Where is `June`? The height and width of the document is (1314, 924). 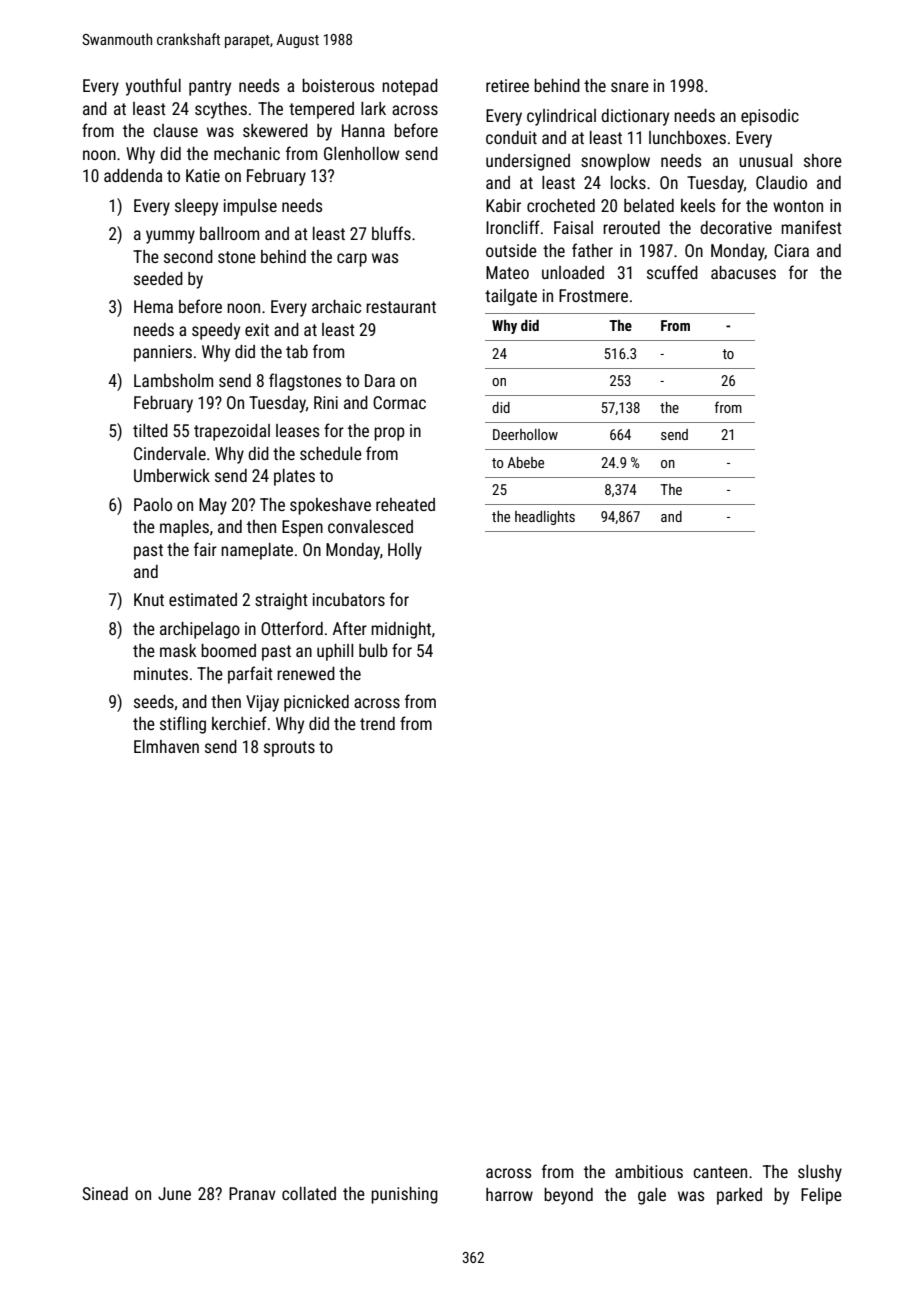 June is located at coordinates (174, 1193).
